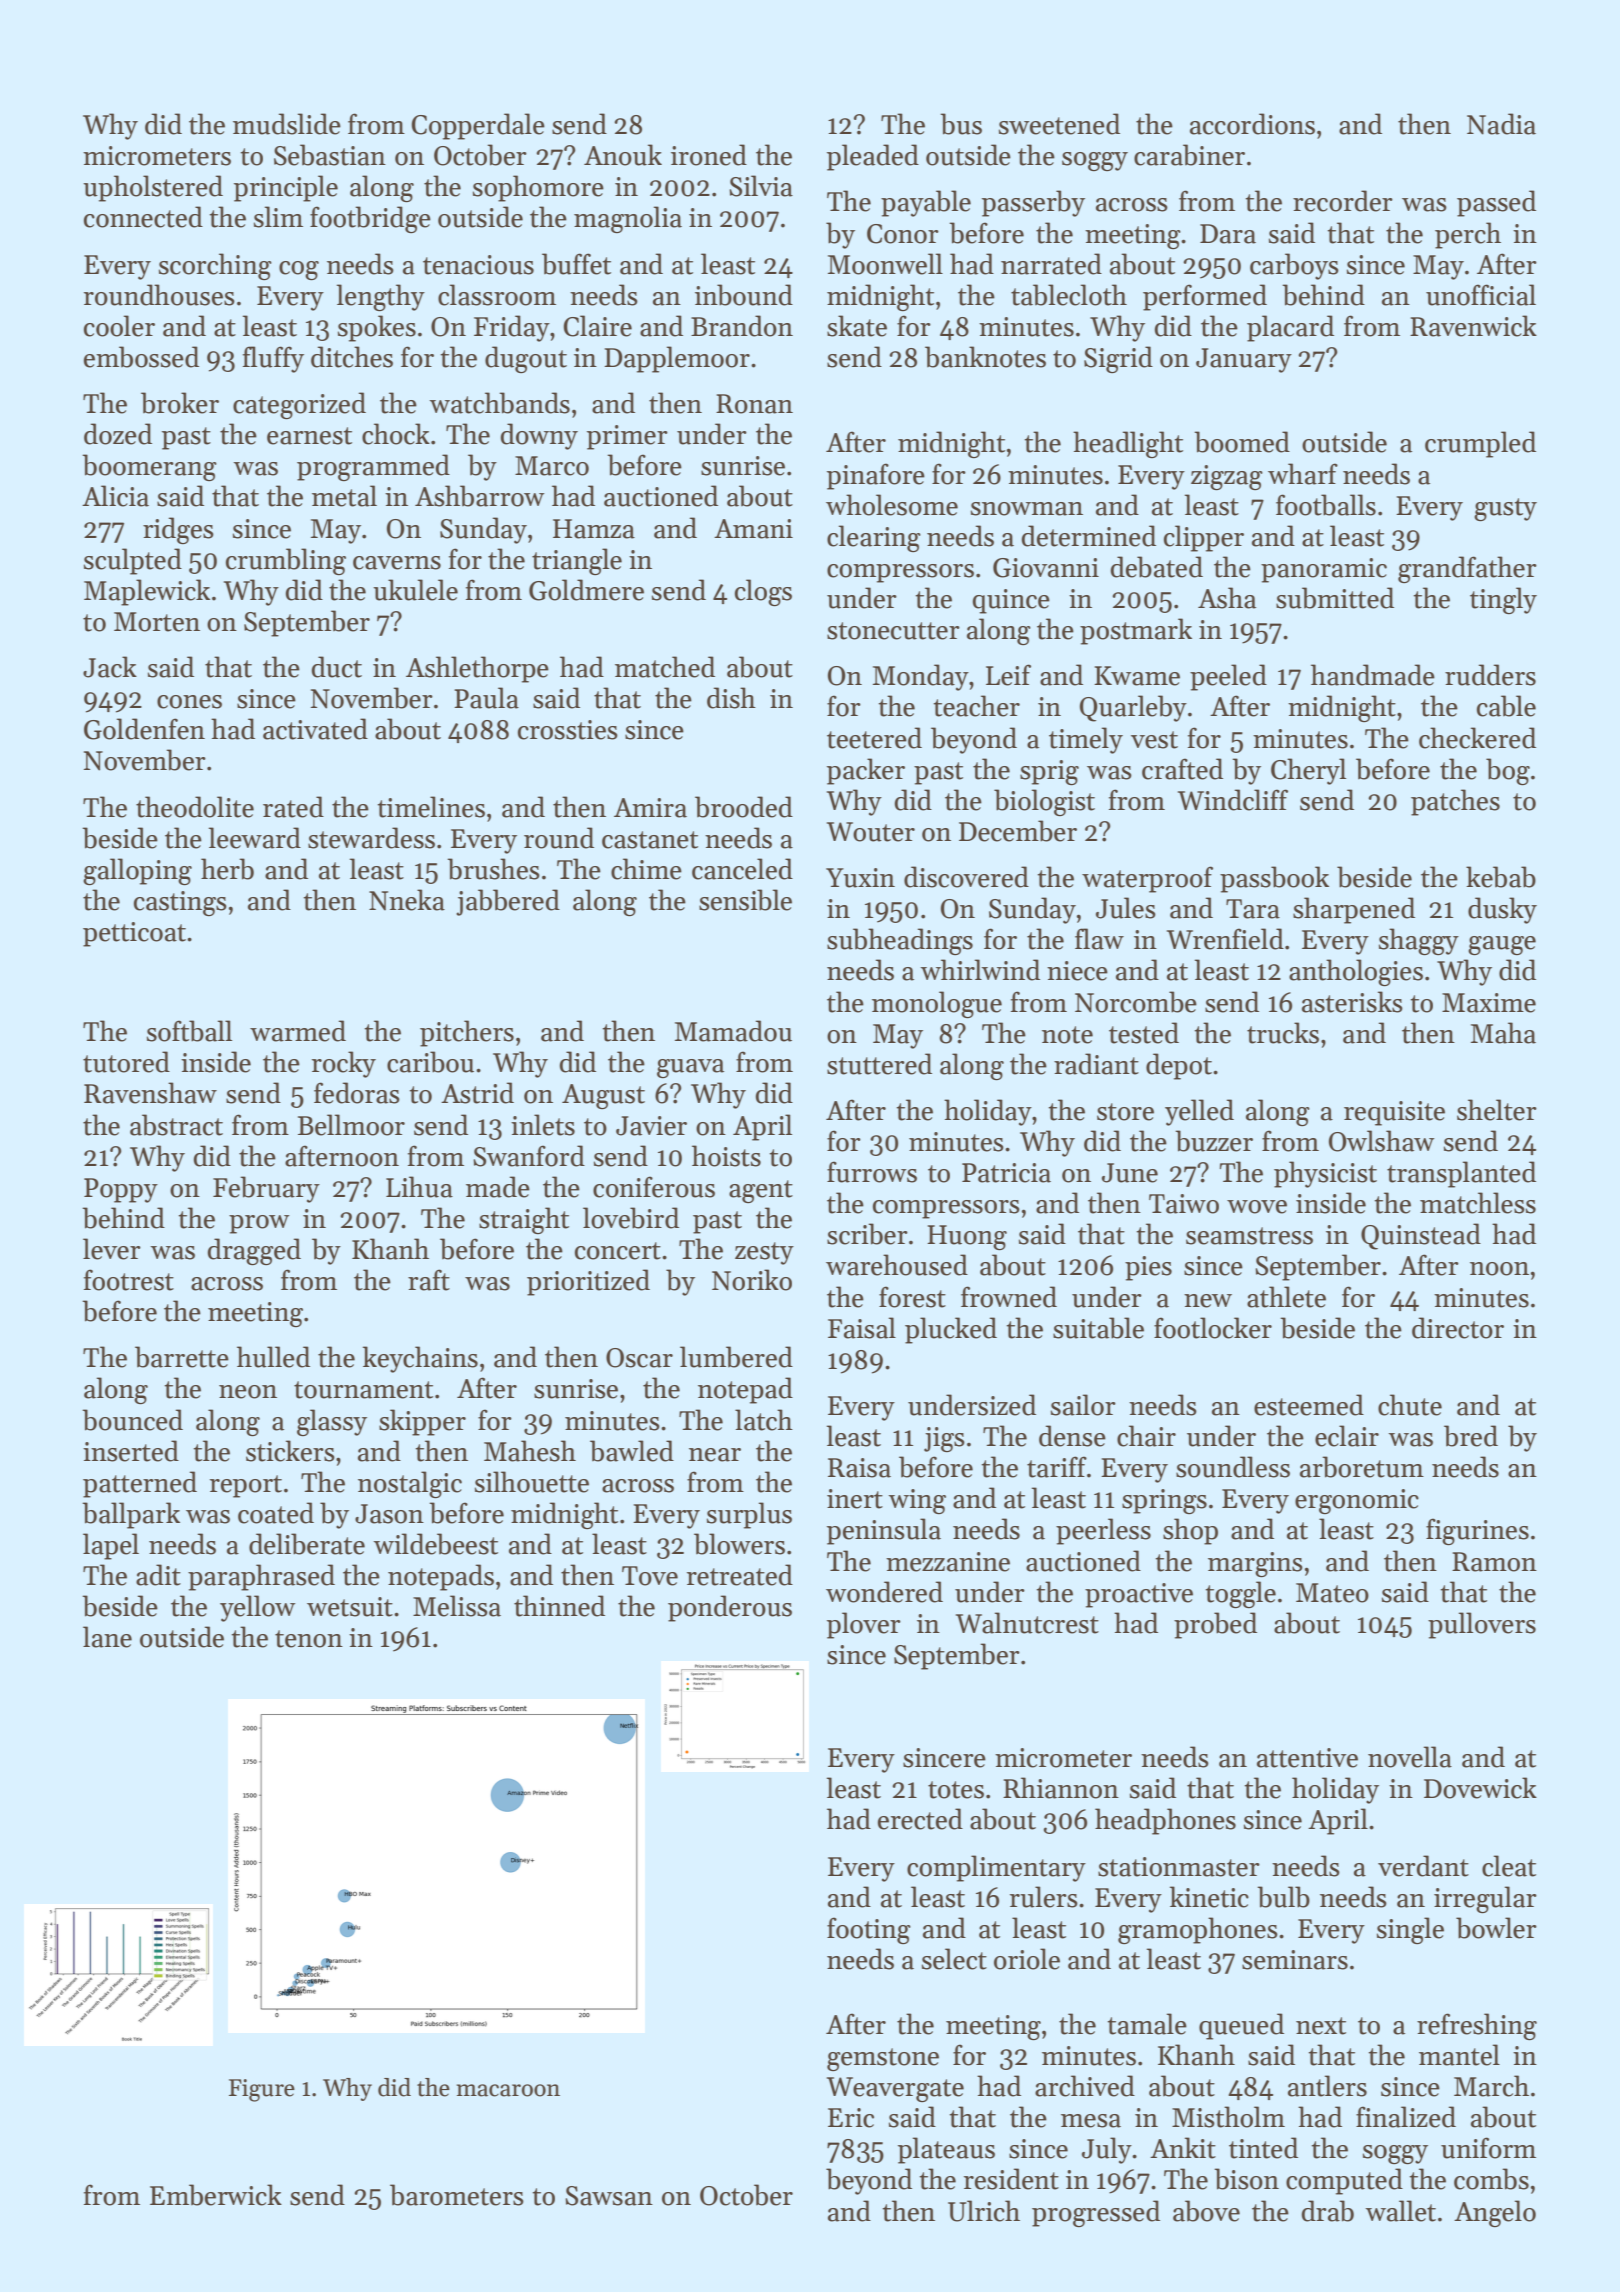  What do you see at coordinates (1503, 1033) in the document?
I see `Maha` at bounding box center [1503, 1033].
